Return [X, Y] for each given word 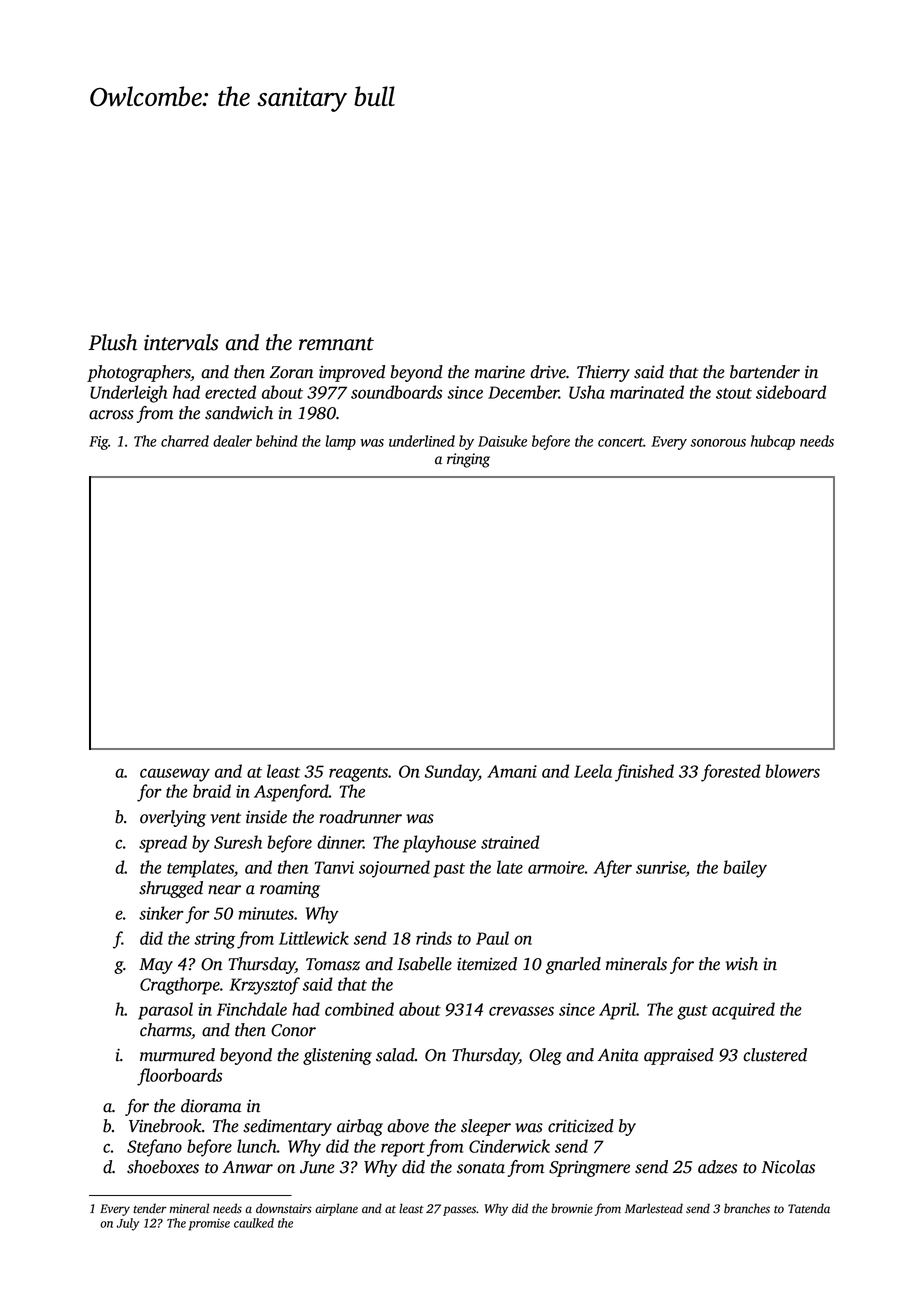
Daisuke [502, 441]
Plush [112, 342]
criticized [581, 1126]
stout [734, 393]
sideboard [791, 392]
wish [742, 964]
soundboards [396, 392]
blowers [792, 771]
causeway [175, 775]
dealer [232, 441]
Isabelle [424, 964]
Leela [593, 771]
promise [209, 1225]
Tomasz [333, 964]
